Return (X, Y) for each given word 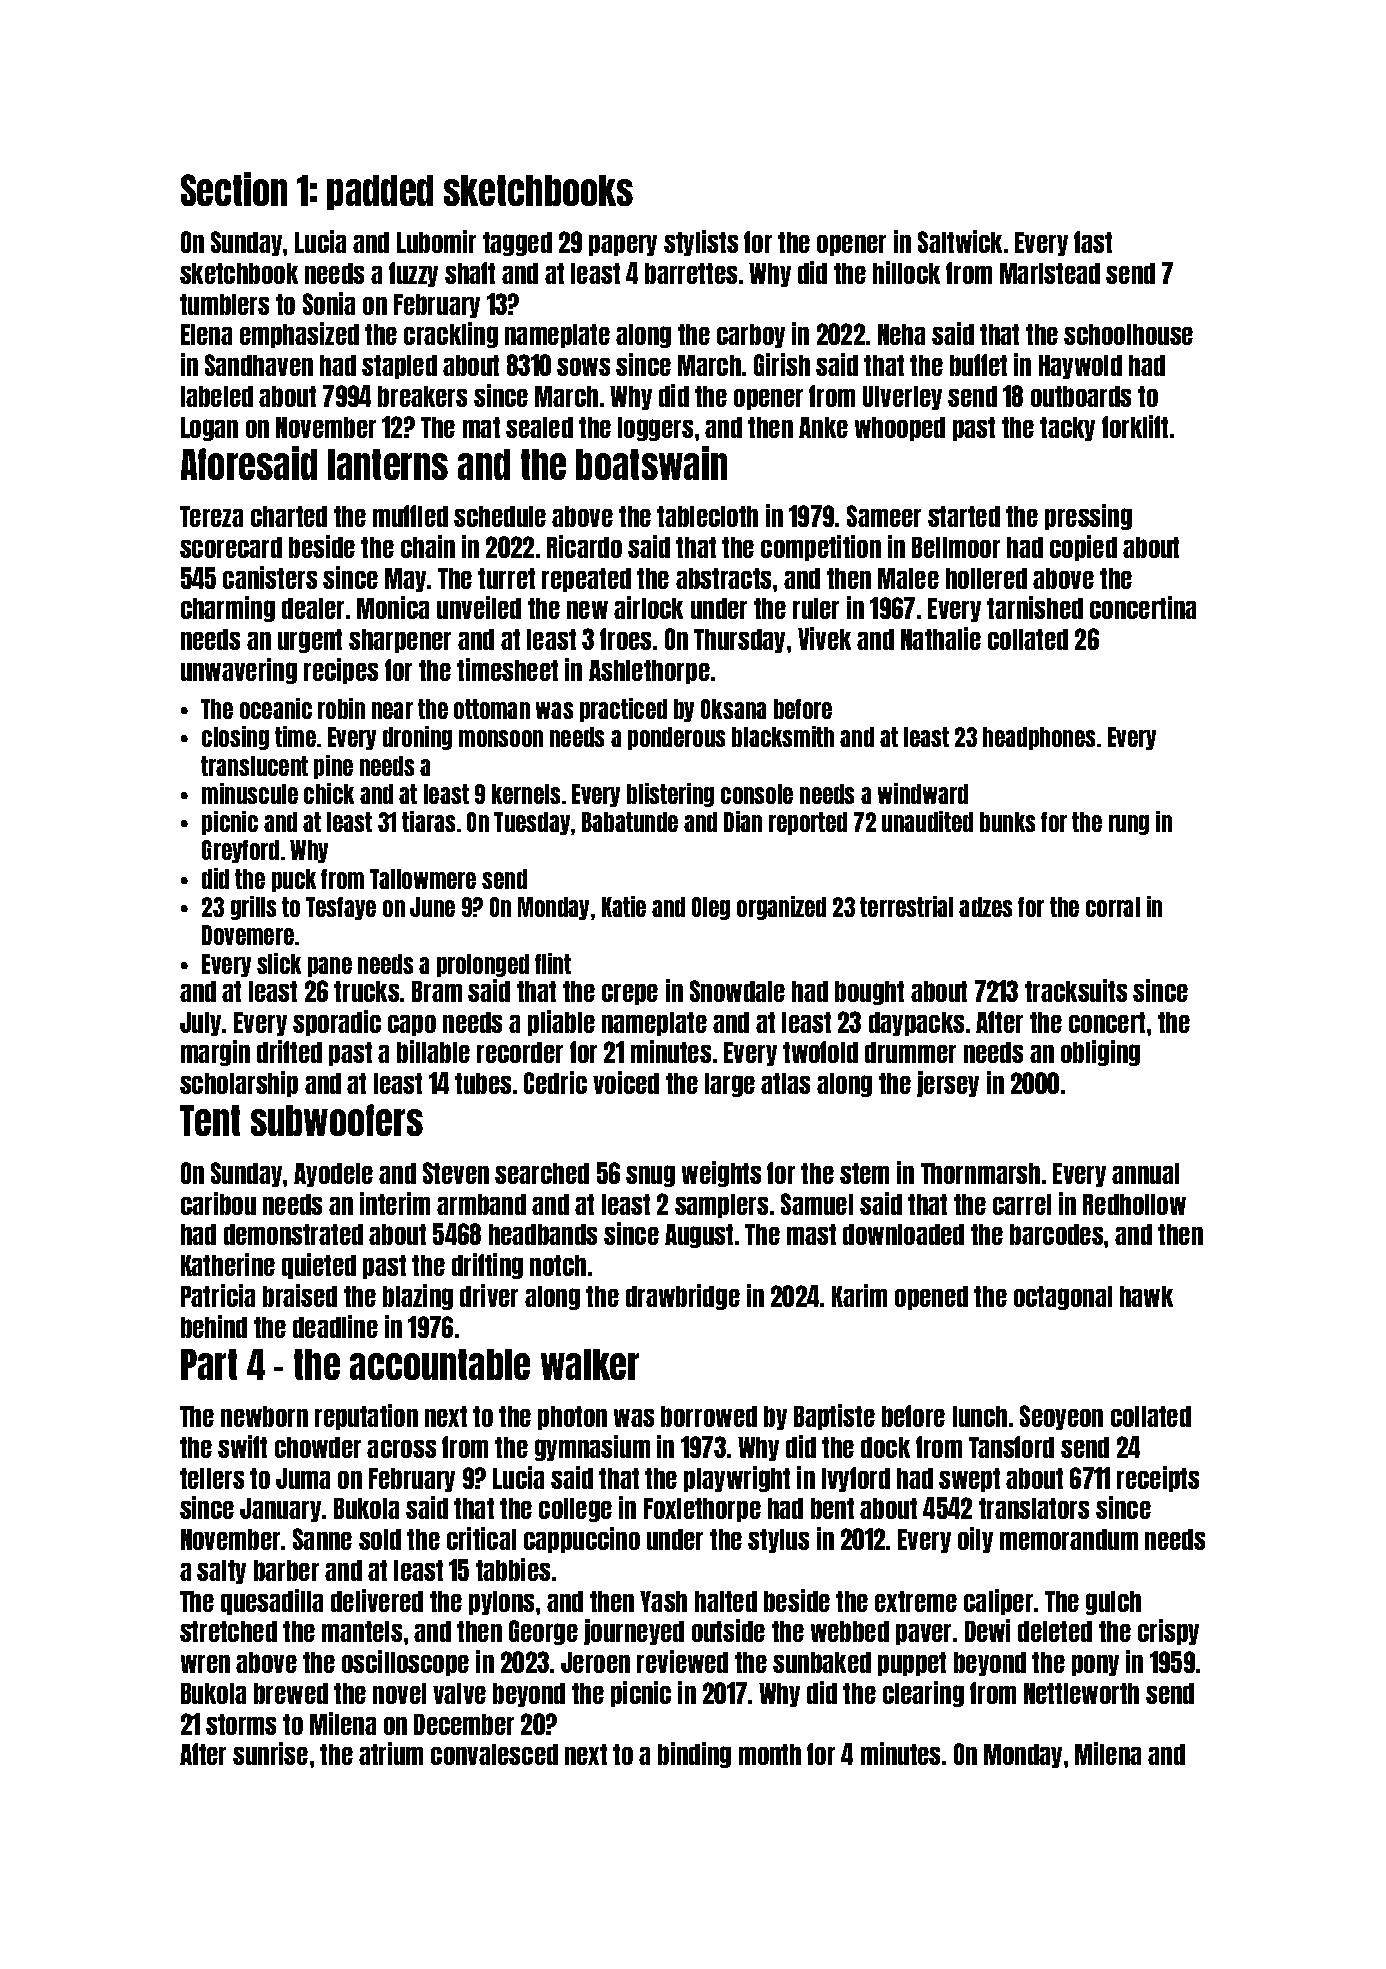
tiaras (428, 821)
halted (726, 1601)
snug (650, 1176)
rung (1129, 825)
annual (1145, 1173)
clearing (923, 1694)
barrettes (691, 273)
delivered (377, 1600)
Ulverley (902, 398)
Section (234, 189)
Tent (210, 1120)
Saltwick (960, 241)
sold (380, 1539)
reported (808, 823)
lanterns (388, 464)
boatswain (651, 463)
